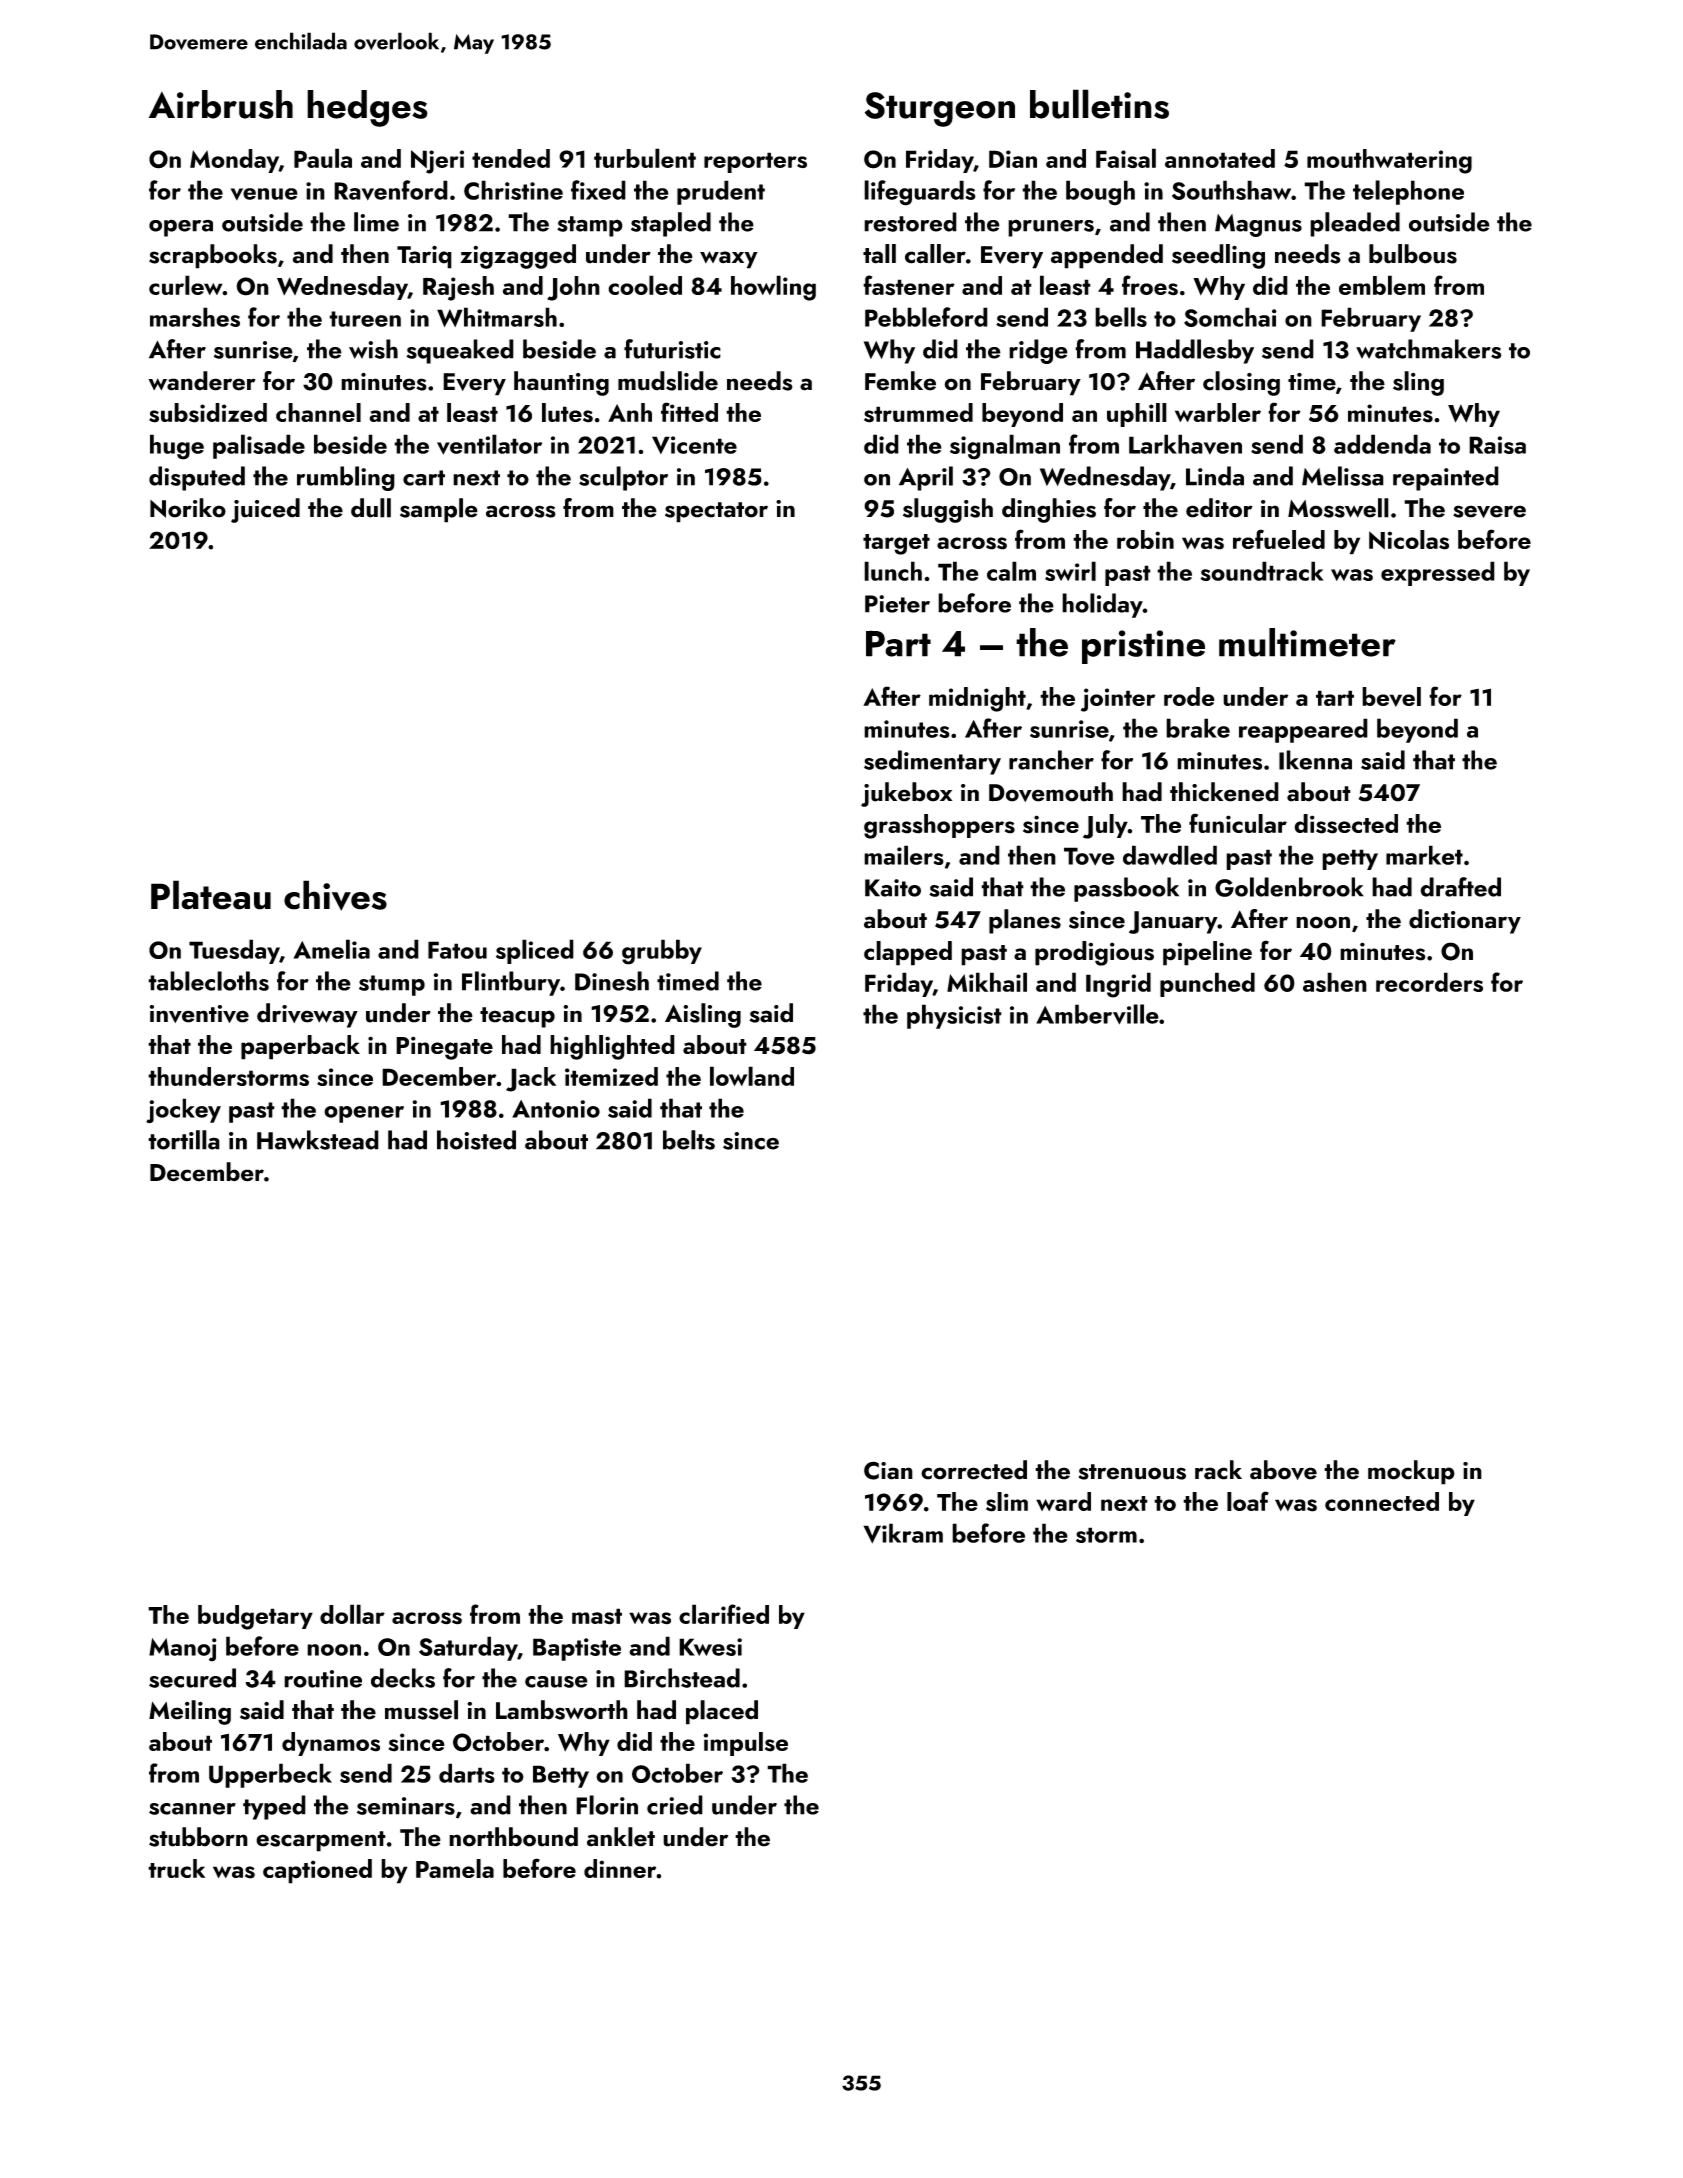  Describe the element at coordinates (318, 1140) in the screenshot. I see `Hawkstead` at that location.
